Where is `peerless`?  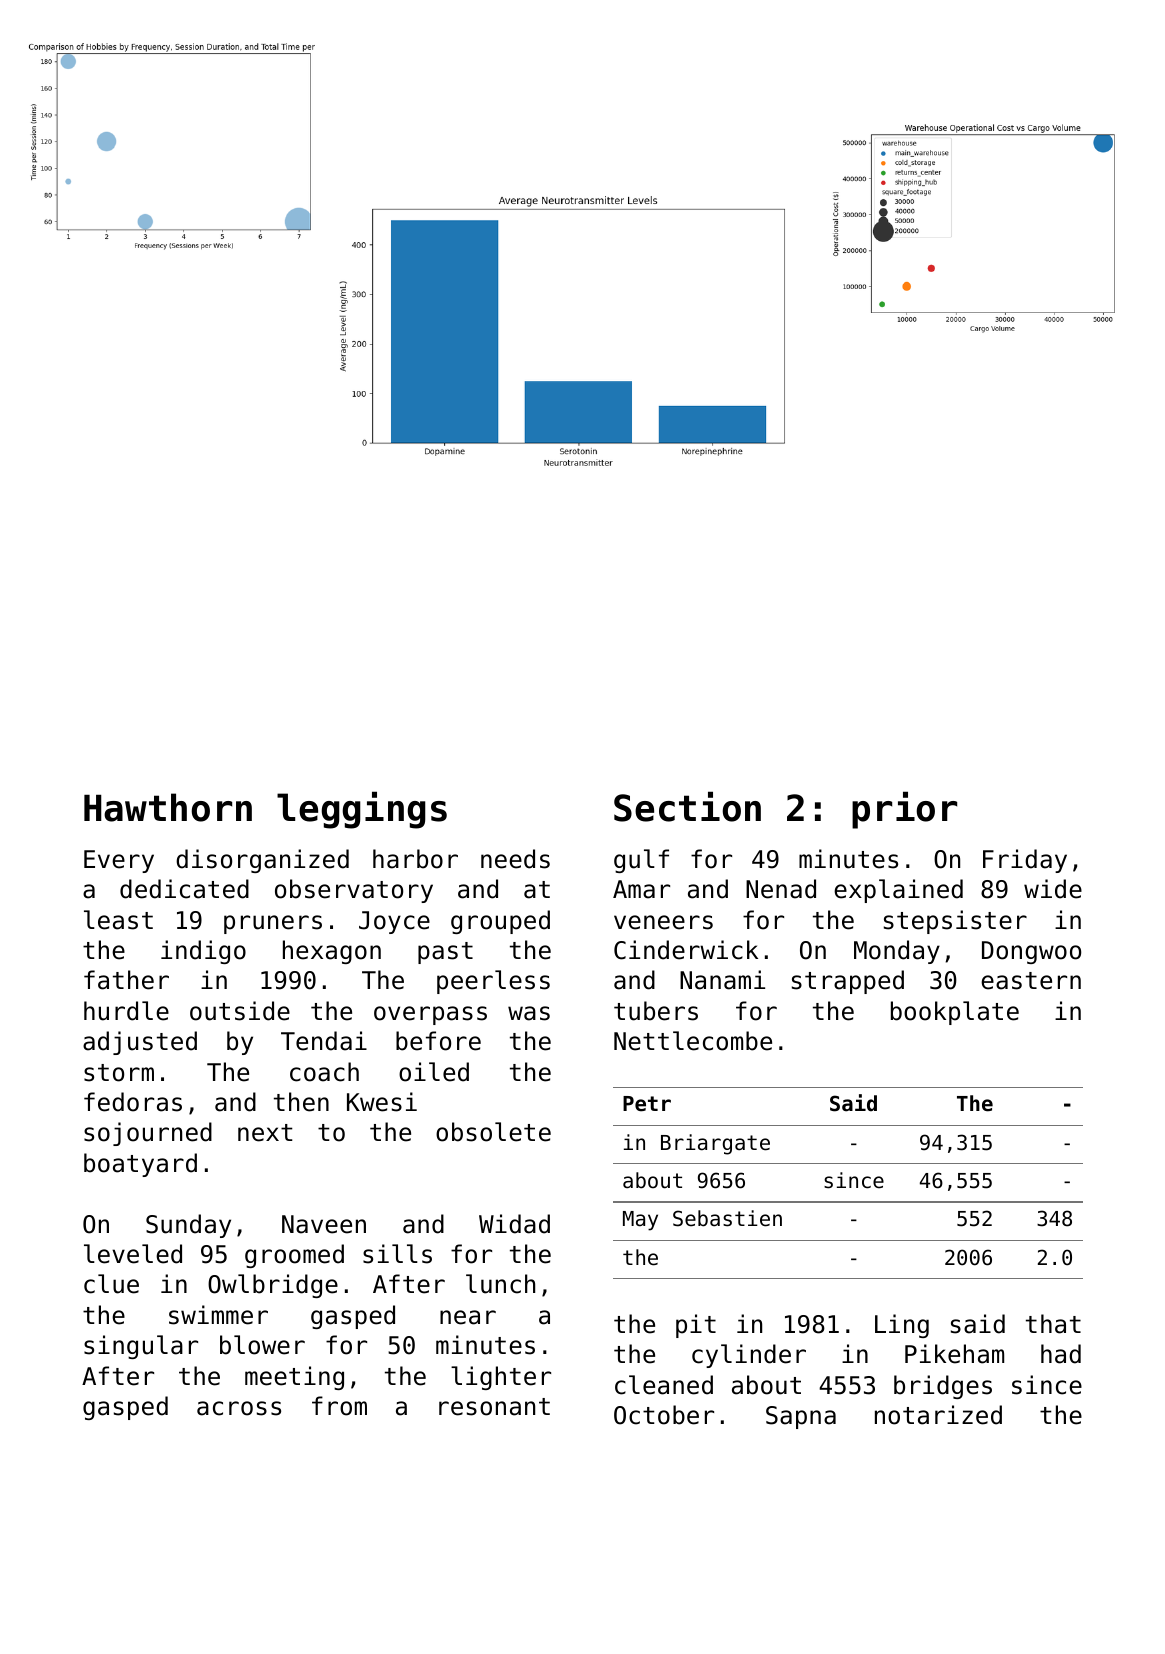
peerless is located at coordinates (493, 982).
